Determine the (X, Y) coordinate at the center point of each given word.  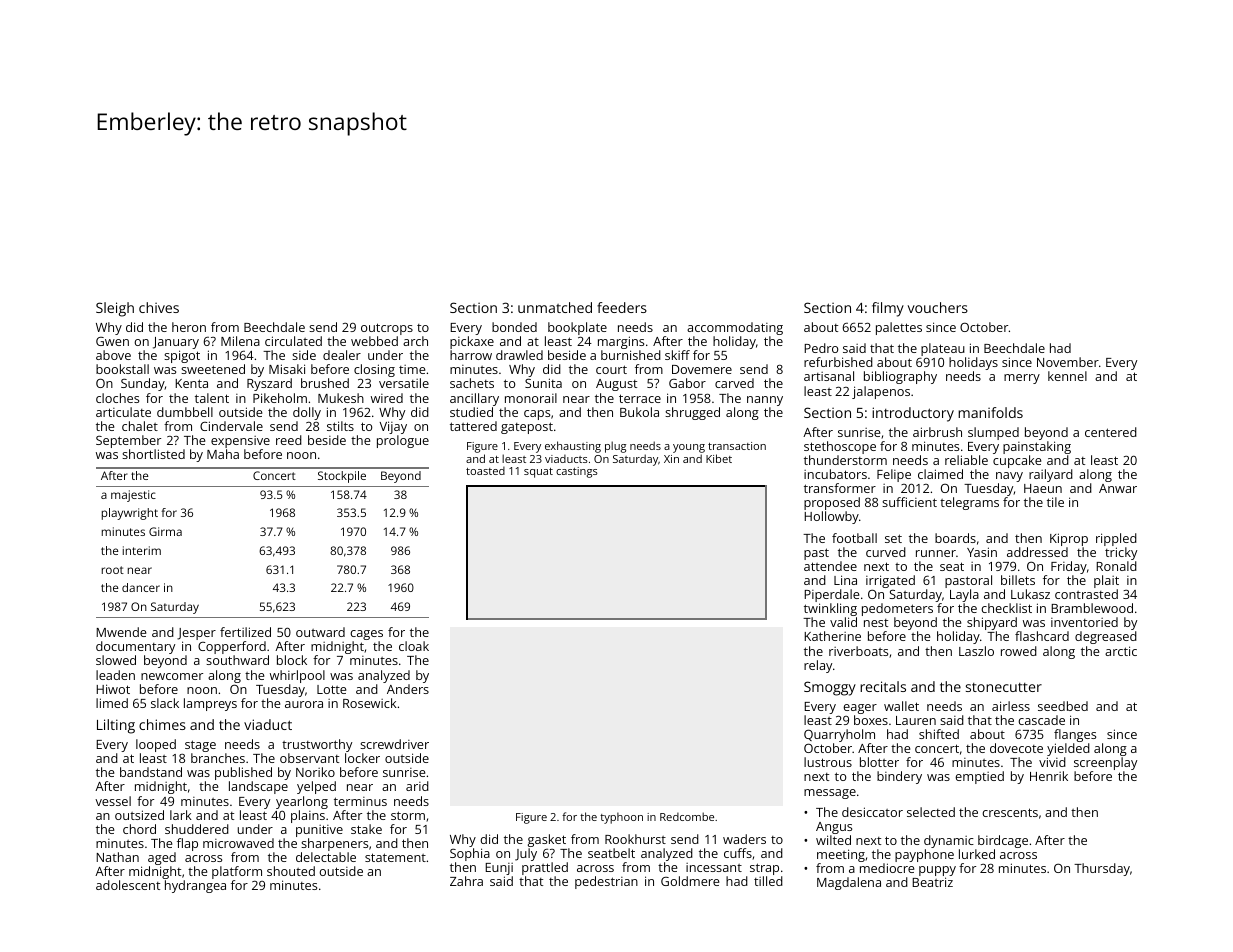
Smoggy (830, 688)
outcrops (387, 329)
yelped (316, 787)
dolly (307, 413)
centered (1111, 432)
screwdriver (394, 744)
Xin (671, 459)
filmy (888, 309)
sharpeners (334, 844)
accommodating (735, 328)
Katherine (832, 636)
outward (320, 632)
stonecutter (1004, 687)
